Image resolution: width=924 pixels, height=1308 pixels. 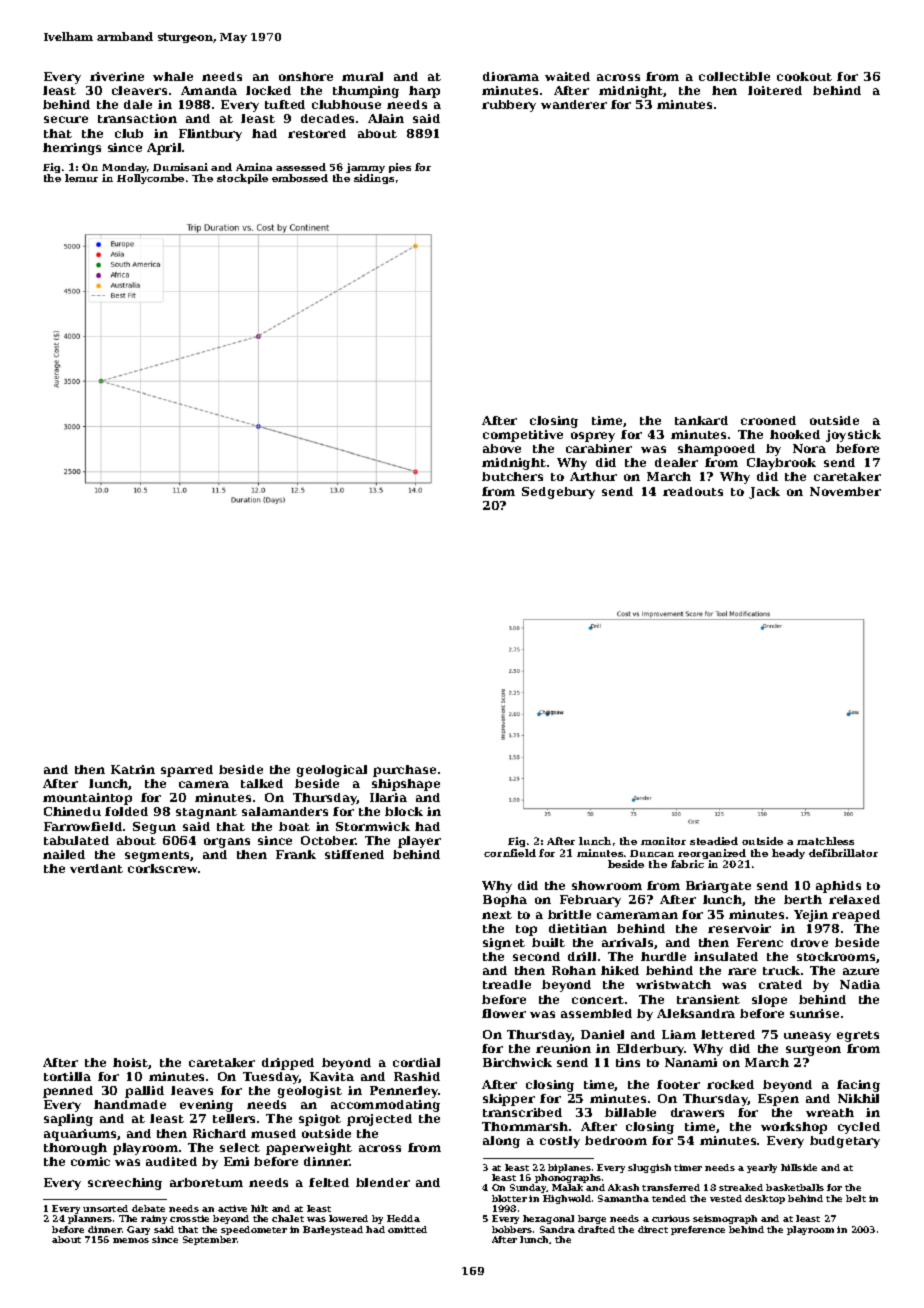 I want to click on Jack, so click(x=764, y=493).
